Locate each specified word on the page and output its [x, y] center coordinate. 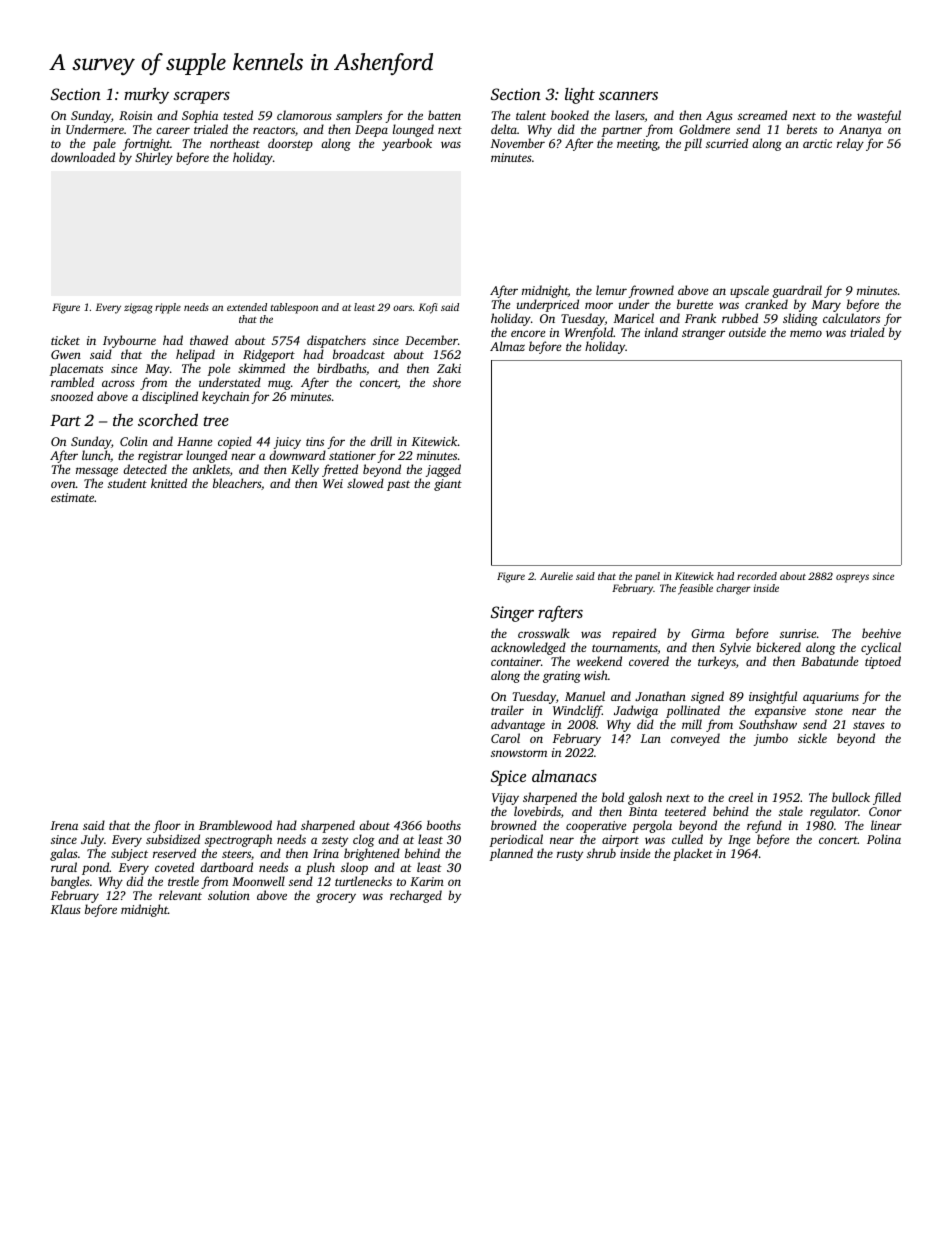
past [398, 485]
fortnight [146, 144]
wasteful [879, 116]
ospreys [852, 578]
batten [444, 115]
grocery [336, 898]
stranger [703, 334]
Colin [134, 441]
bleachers [237, 483]
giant [448, 485]
